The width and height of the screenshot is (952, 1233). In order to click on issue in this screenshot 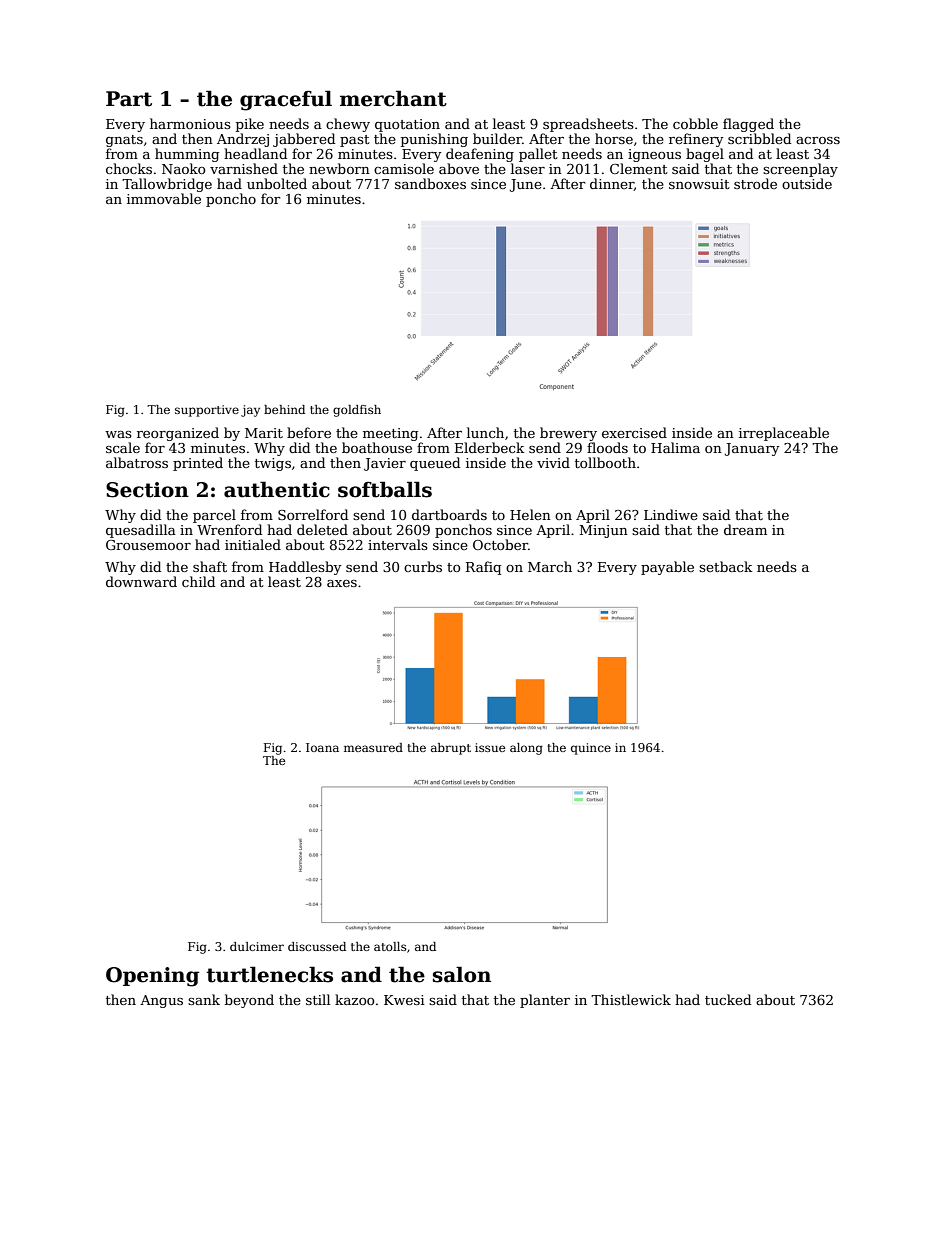, I will do `click(490, 747)`.
